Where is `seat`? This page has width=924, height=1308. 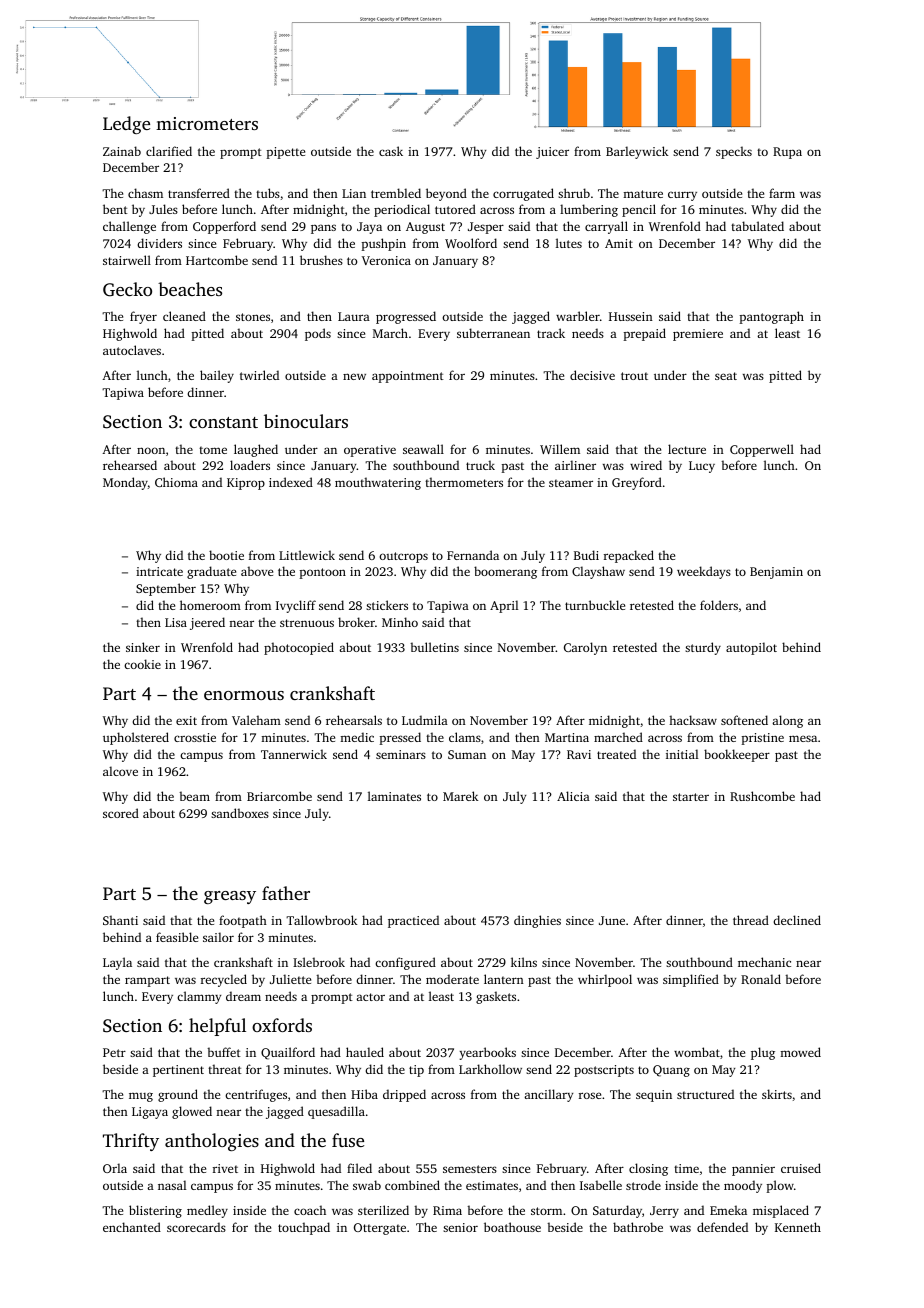
seat is located at coordinates (726, 376).
